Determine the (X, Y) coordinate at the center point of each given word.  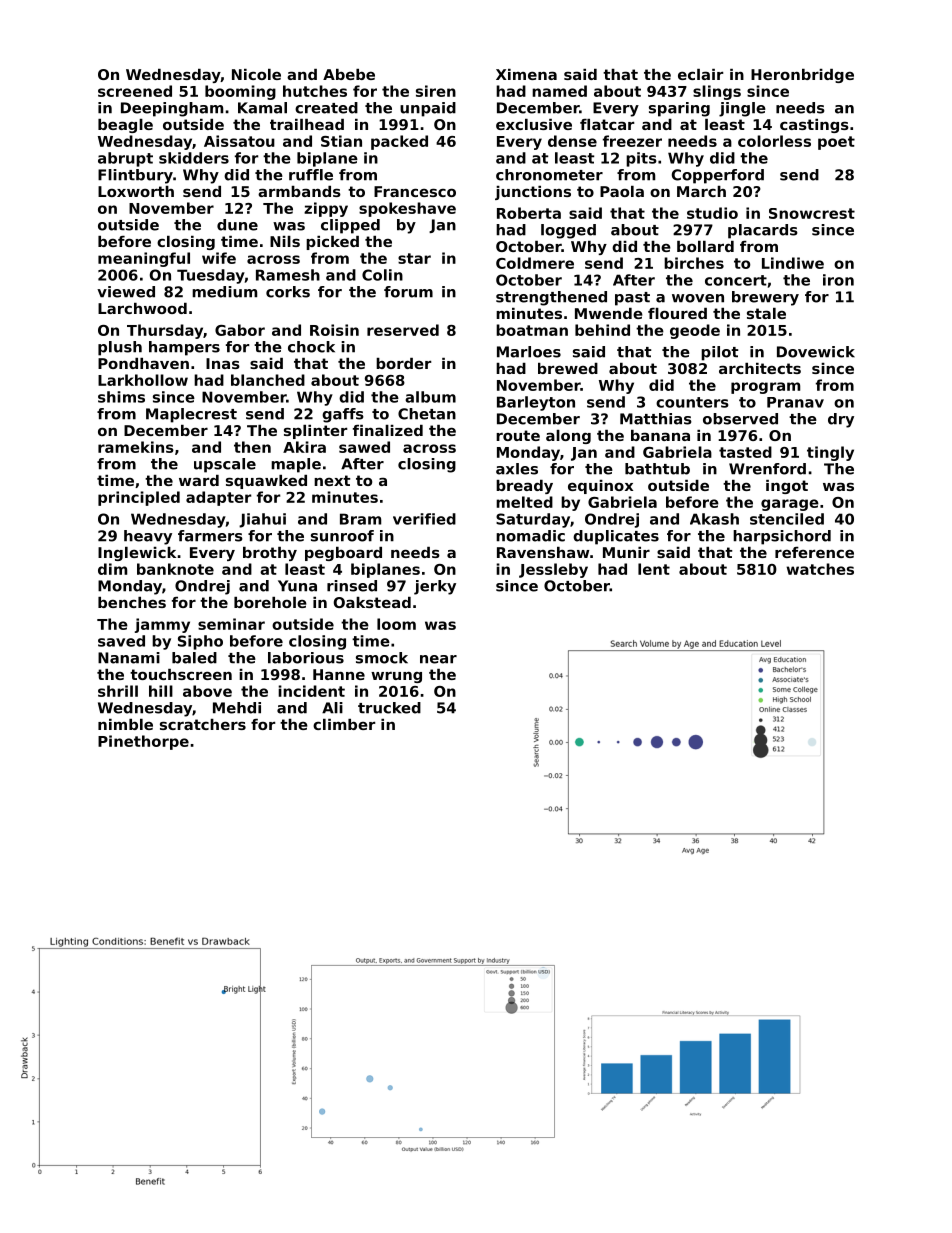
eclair (700, 74)
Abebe (349, 74)
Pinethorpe (143, 742)
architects (760, 368)
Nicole (256, 74)
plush (120, 348)
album (430, 397)
